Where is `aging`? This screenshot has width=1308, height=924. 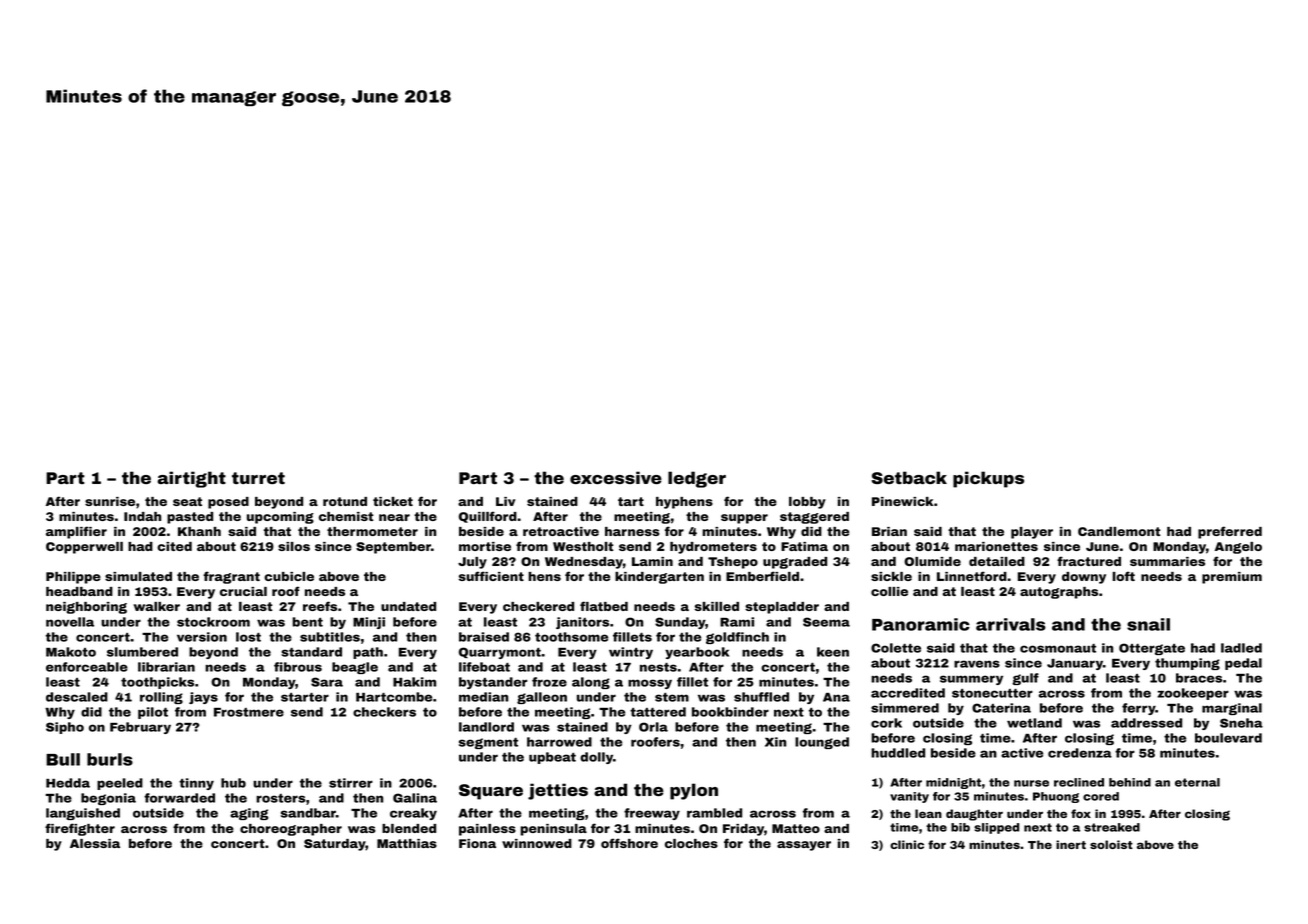 aging is located at coordinates (249, 814).
